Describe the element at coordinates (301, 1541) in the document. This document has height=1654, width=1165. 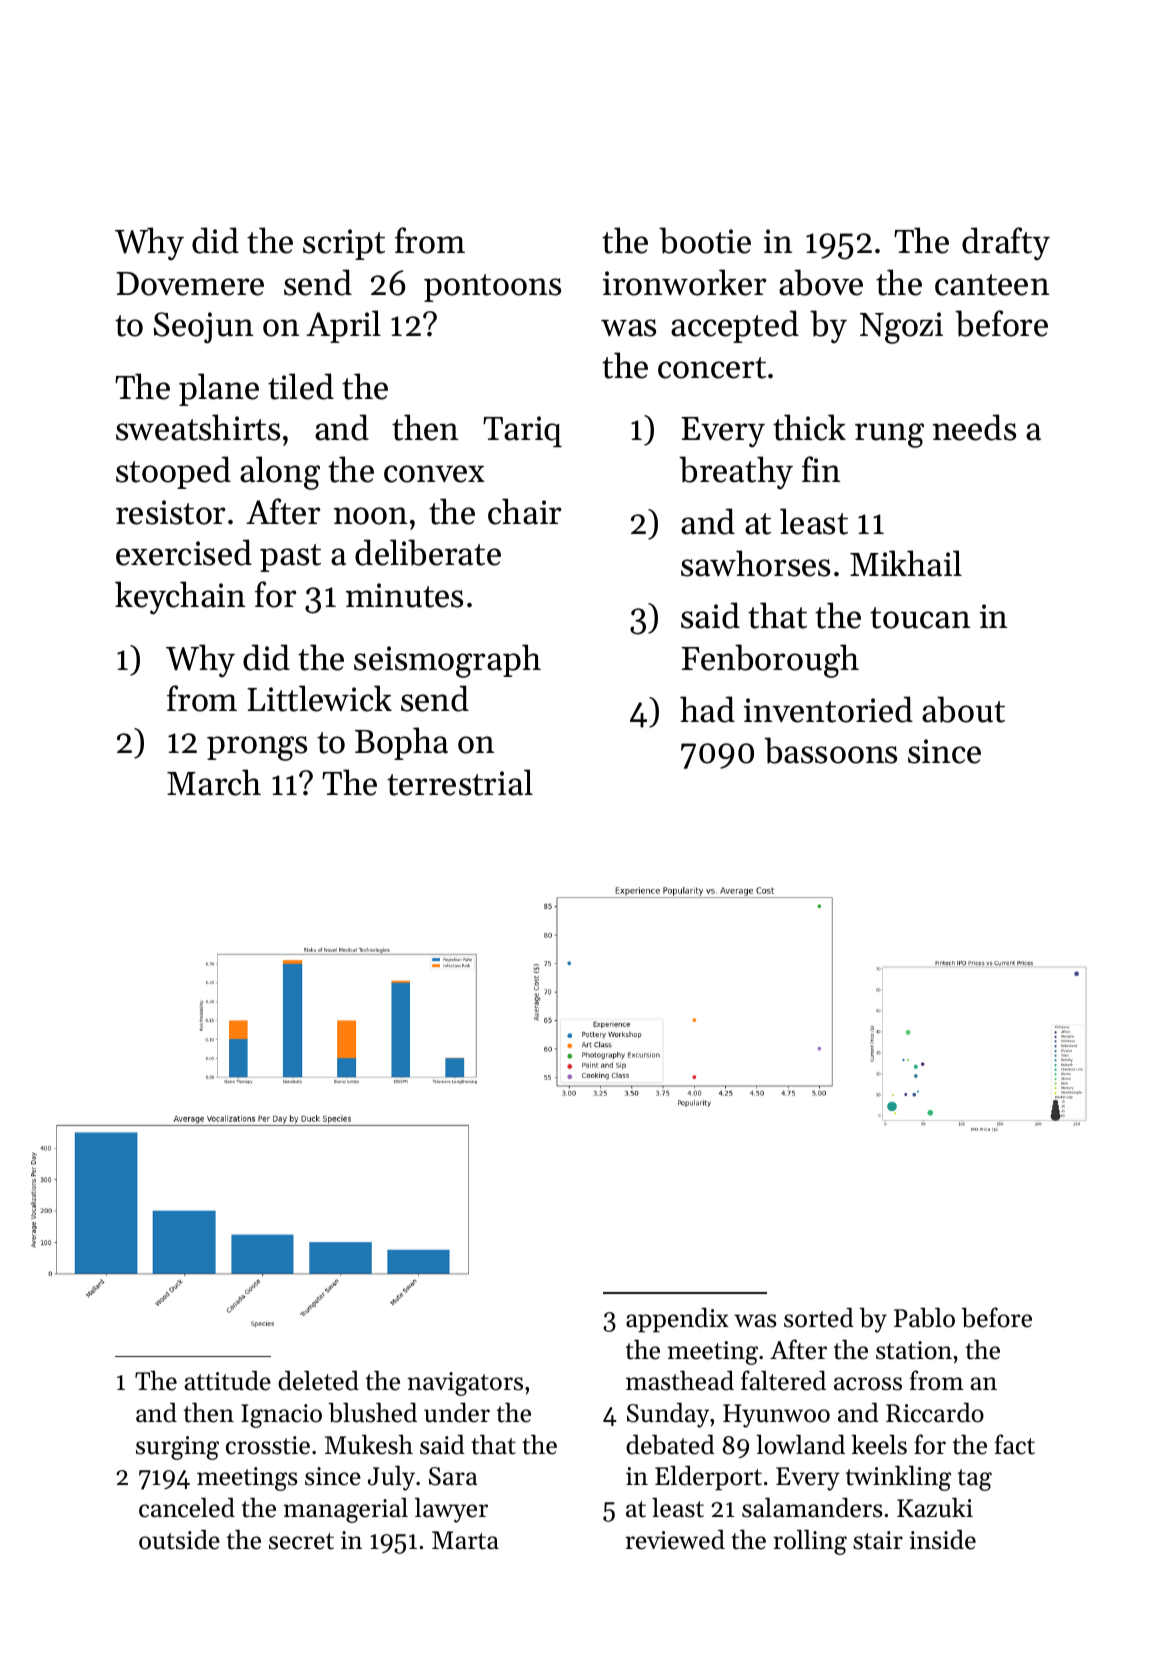
I see `secret` at that location.
